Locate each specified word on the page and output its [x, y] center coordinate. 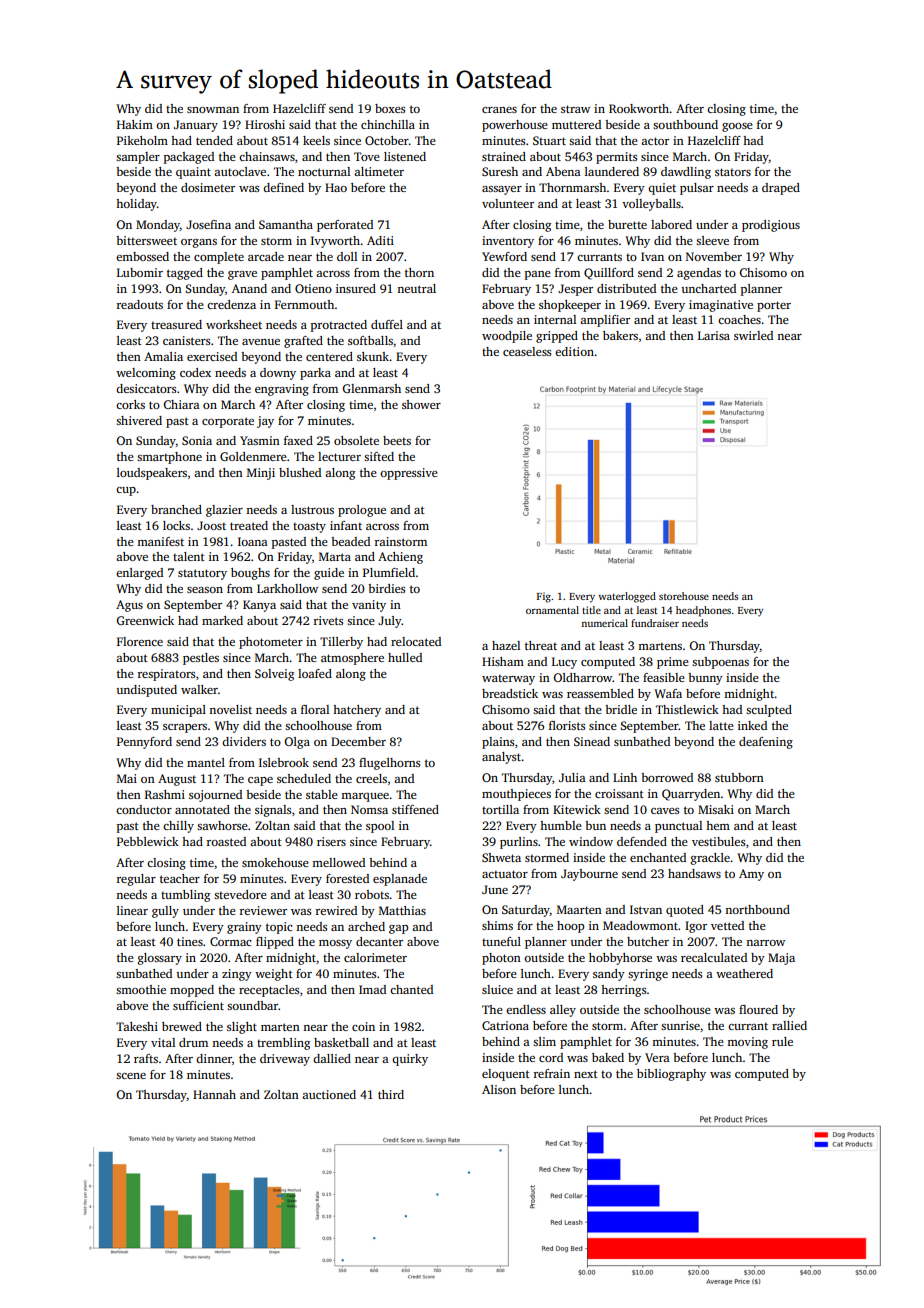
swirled [753, 335]
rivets [328, 620]
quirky [410, 1060]
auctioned [329, 1094]
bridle [621, 709]
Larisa [714, 335]
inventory [508, 242]
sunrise [680, 1025]
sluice [497, 989]
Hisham [503, 661]
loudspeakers [152, 474]
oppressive [409, 474]
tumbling [185, 896]
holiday [136, 205]
